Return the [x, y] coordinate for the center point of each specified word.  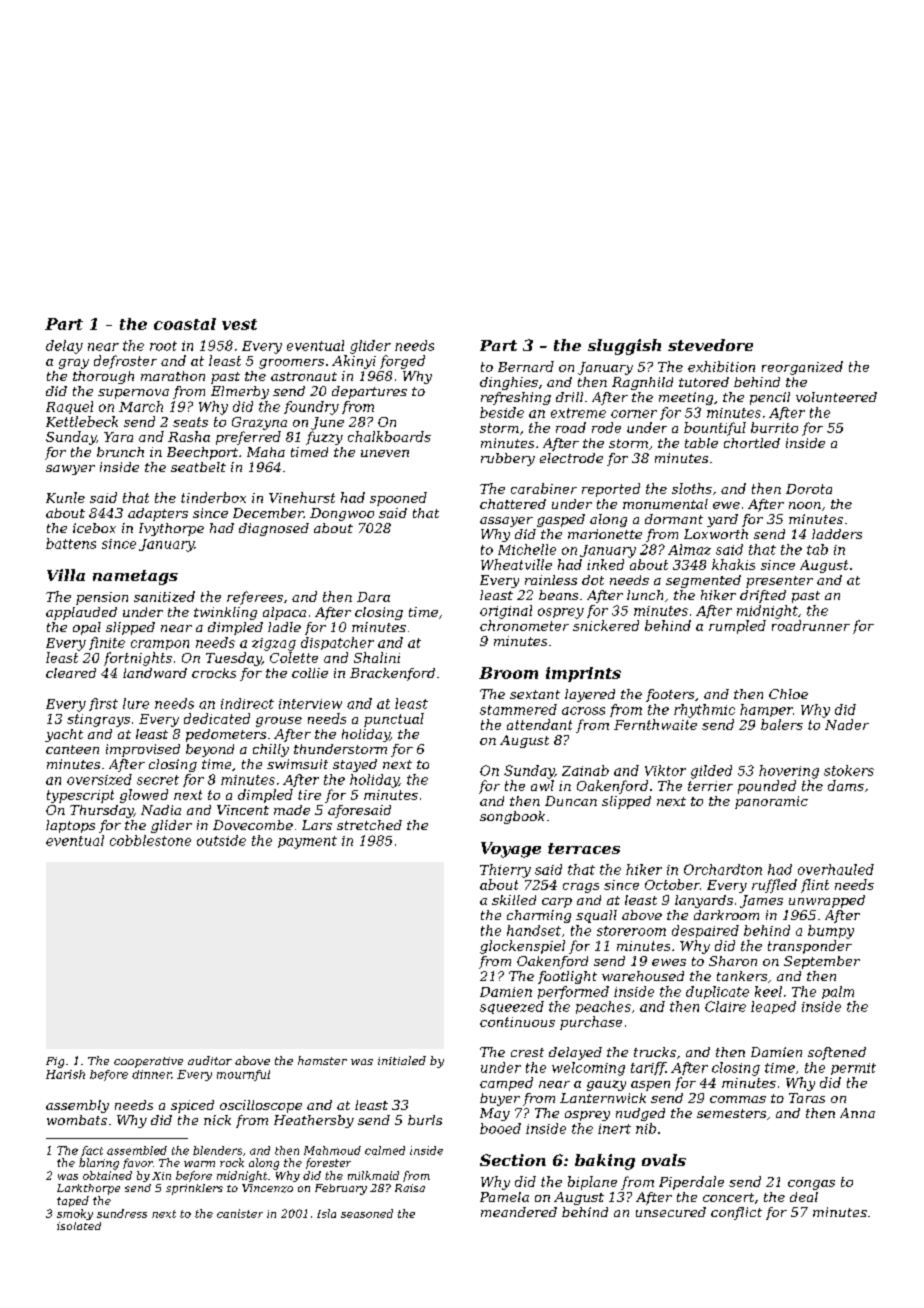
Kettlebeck [82, 421]
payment [307, 842]
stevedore [710, 345]
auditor [210, 1060]
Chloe [788, 694]
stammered [518, 709]
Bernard [526, 366]
